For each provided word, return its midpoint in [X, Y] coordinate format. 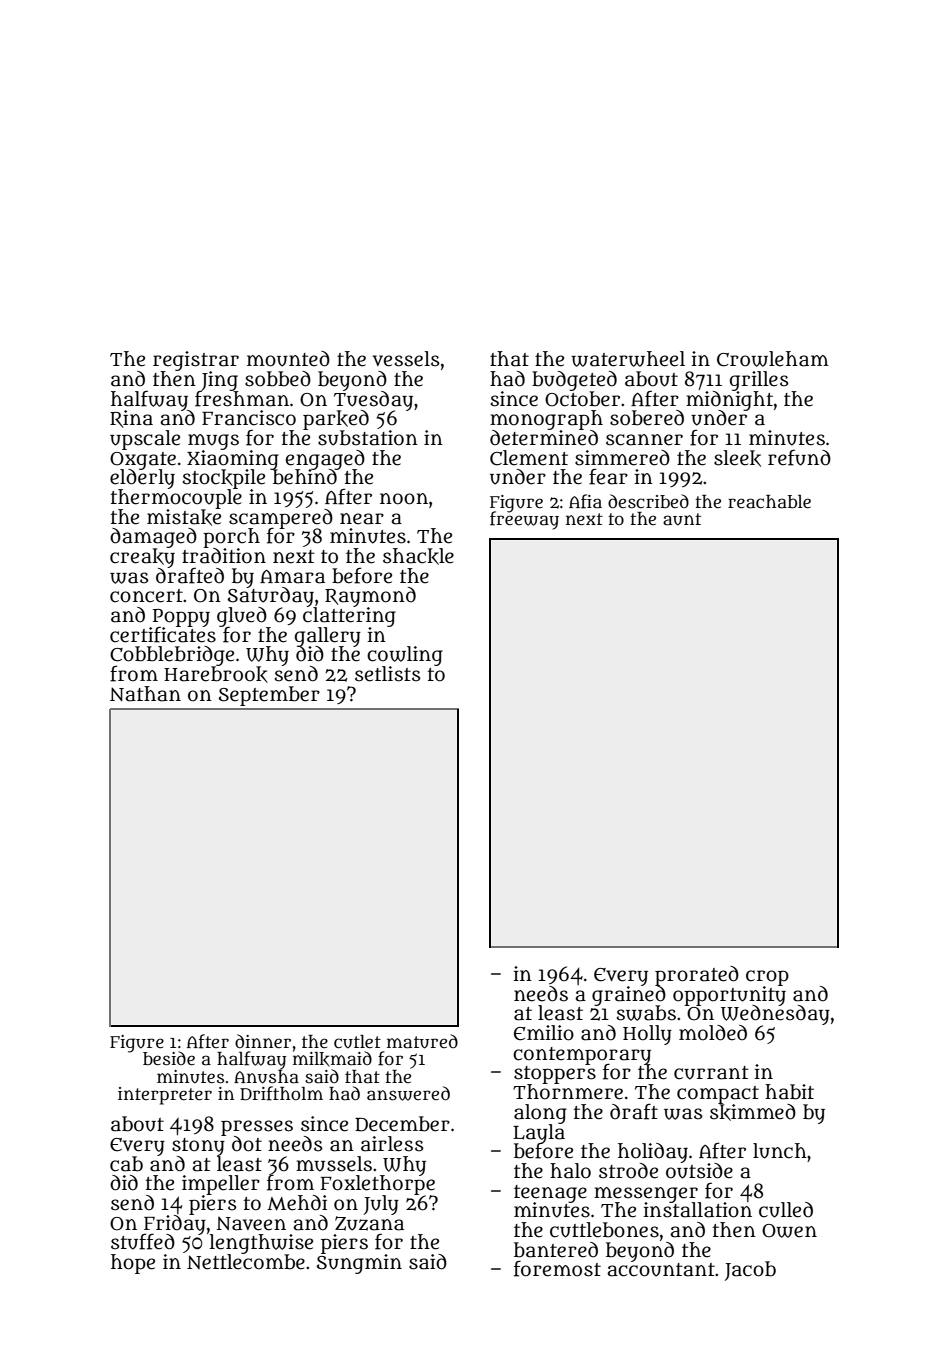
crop [767, 978]
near [362, 519]
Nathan [145, 694]
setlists [388, 674]
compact [718, 1095]
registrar [196, 361]
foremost [557, 1269]
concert [146, 596]
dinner [263, 1041]
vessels [406, 359]
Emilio [544, 1033]
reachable [769, 502]
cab [126, 1164]
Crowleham [773, 359]
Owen [789, 1231]
